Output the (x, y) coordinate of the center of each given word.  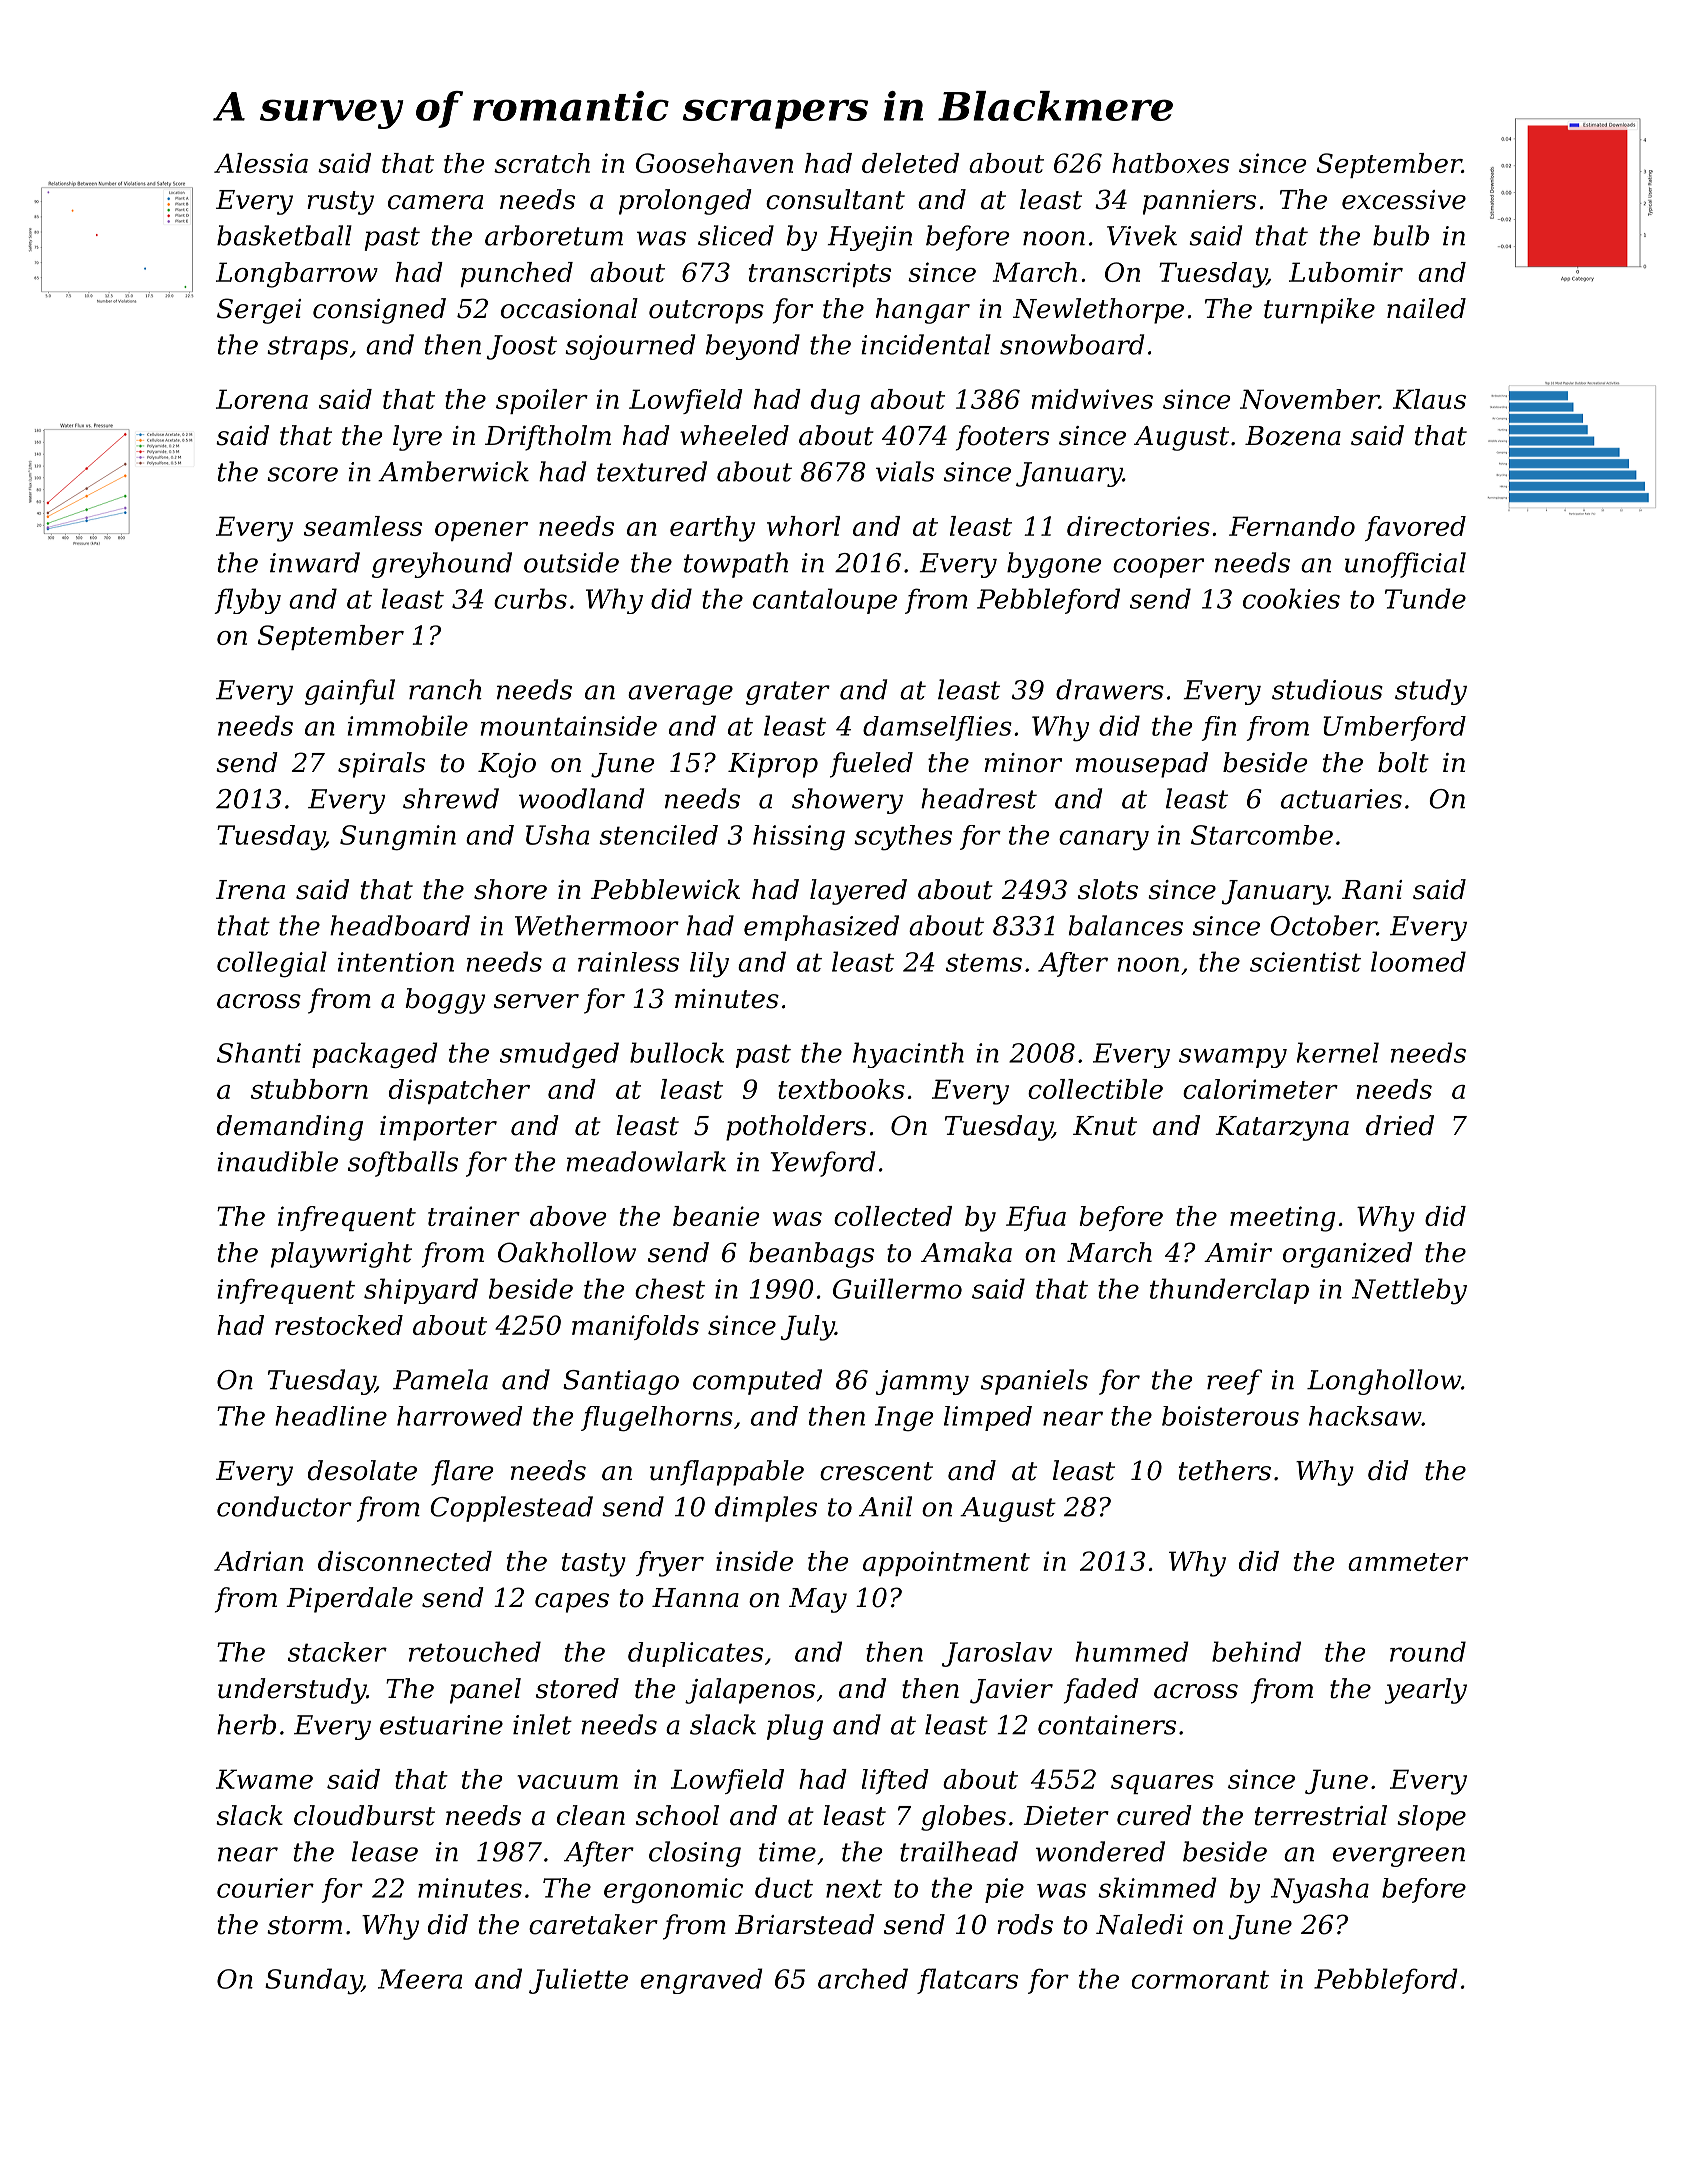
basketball (284, 235)
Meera (420, 1979)
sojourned (630, 347)
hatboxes (1170, 163)
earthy (712, 529)
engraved (702, 1981)
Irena (250, 890)
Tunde (1425, 598)
